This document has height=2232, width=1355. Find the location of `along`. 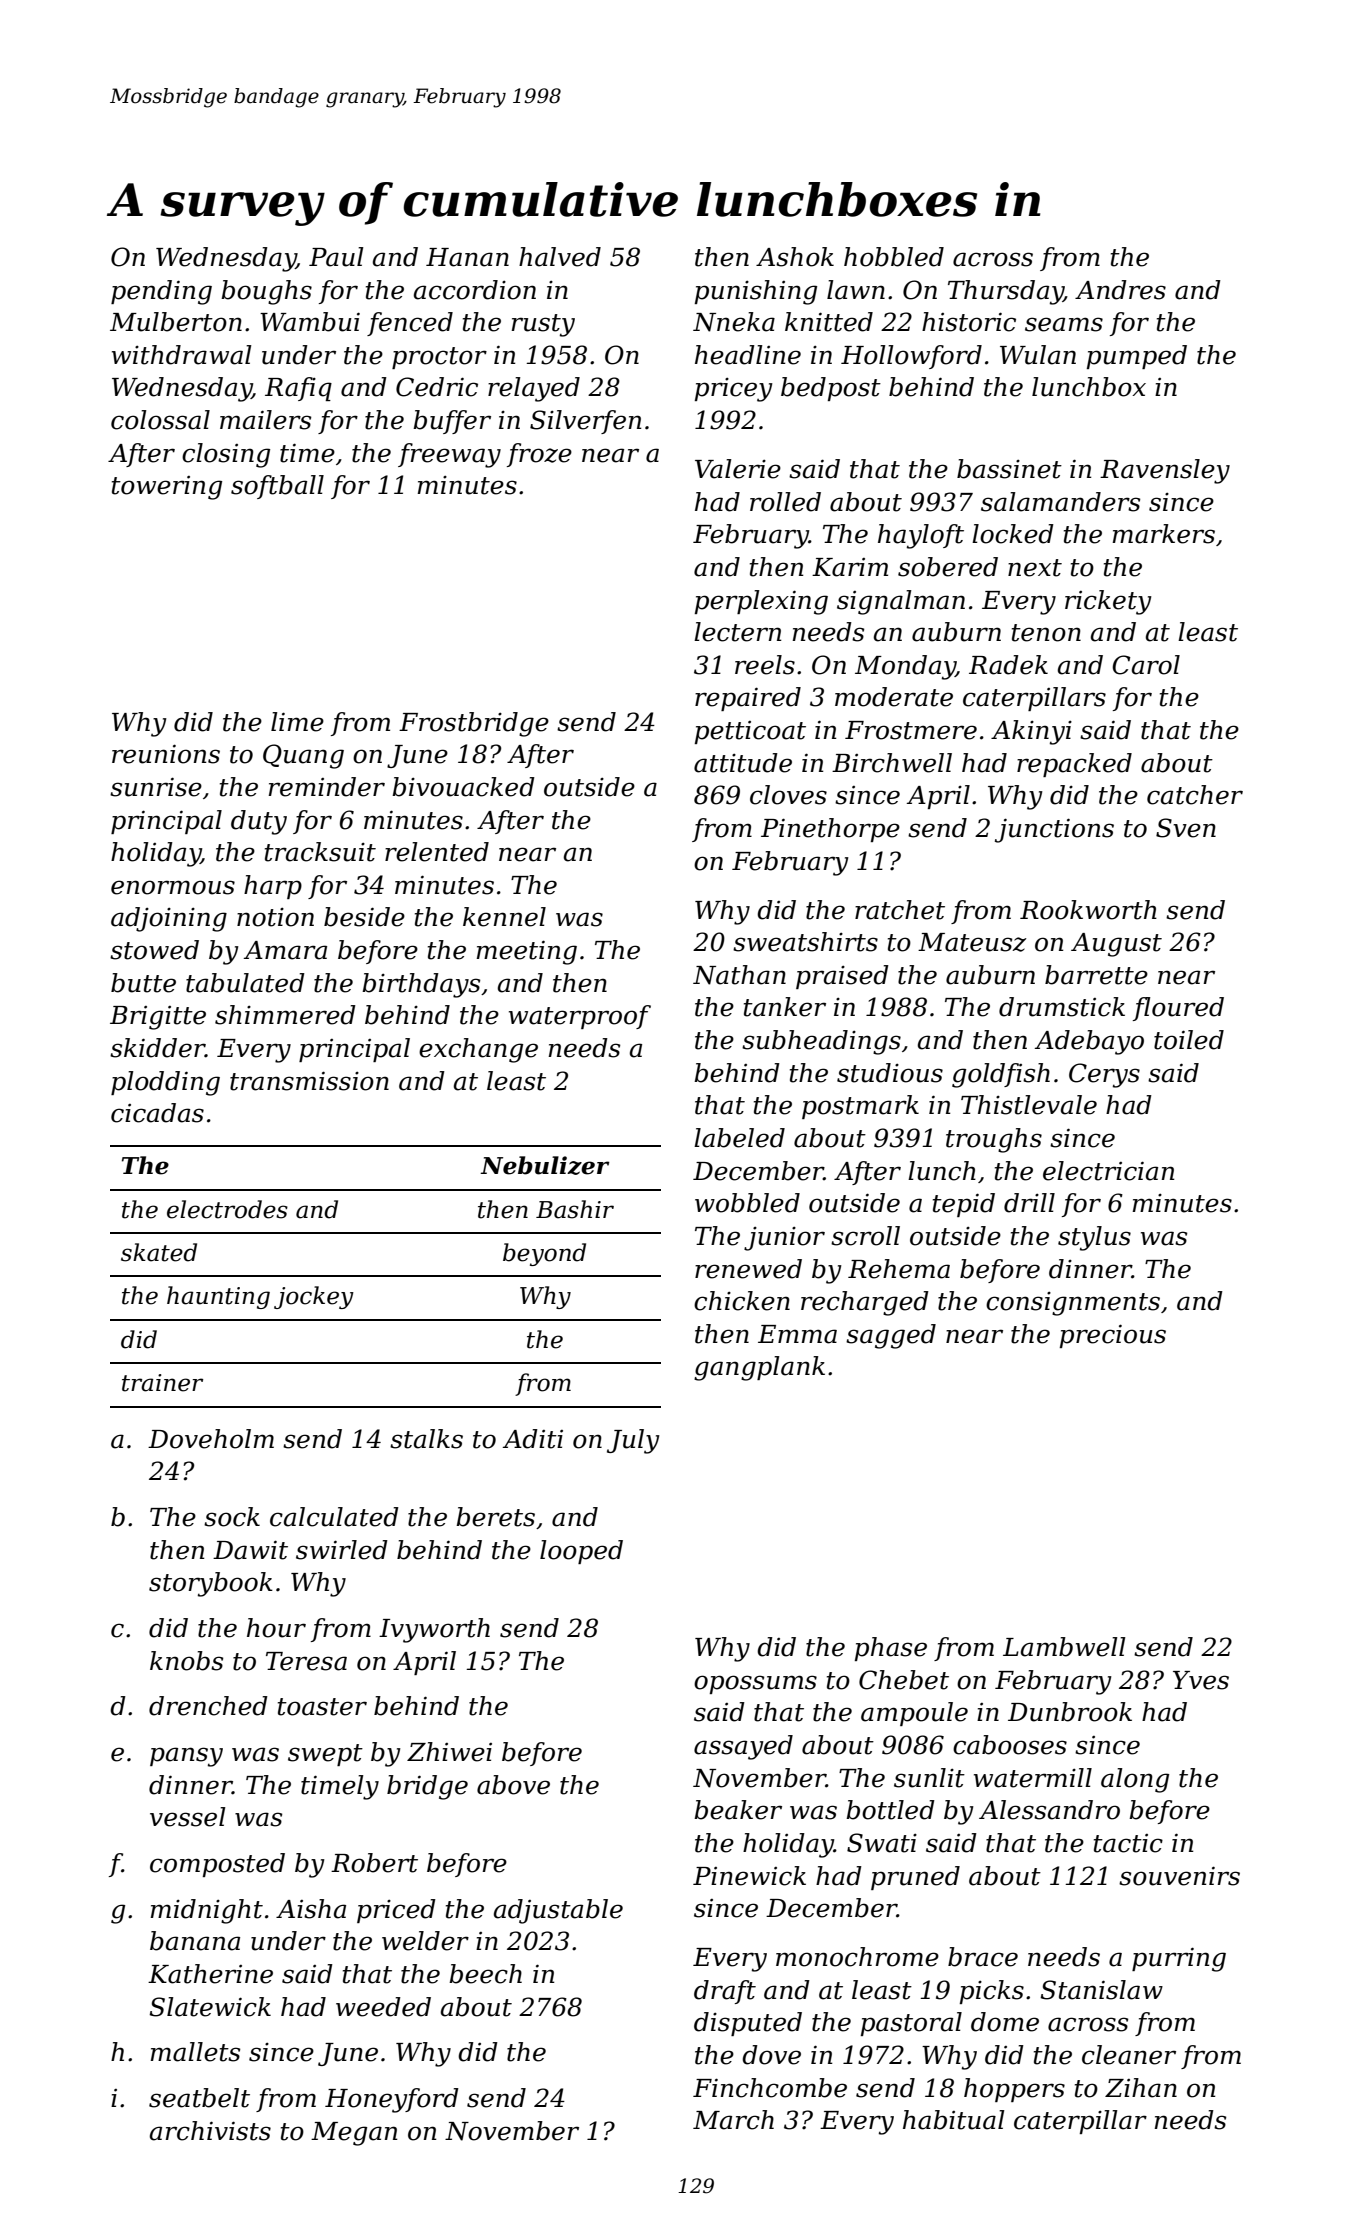

along is located at coordinates (1135, 1780).
